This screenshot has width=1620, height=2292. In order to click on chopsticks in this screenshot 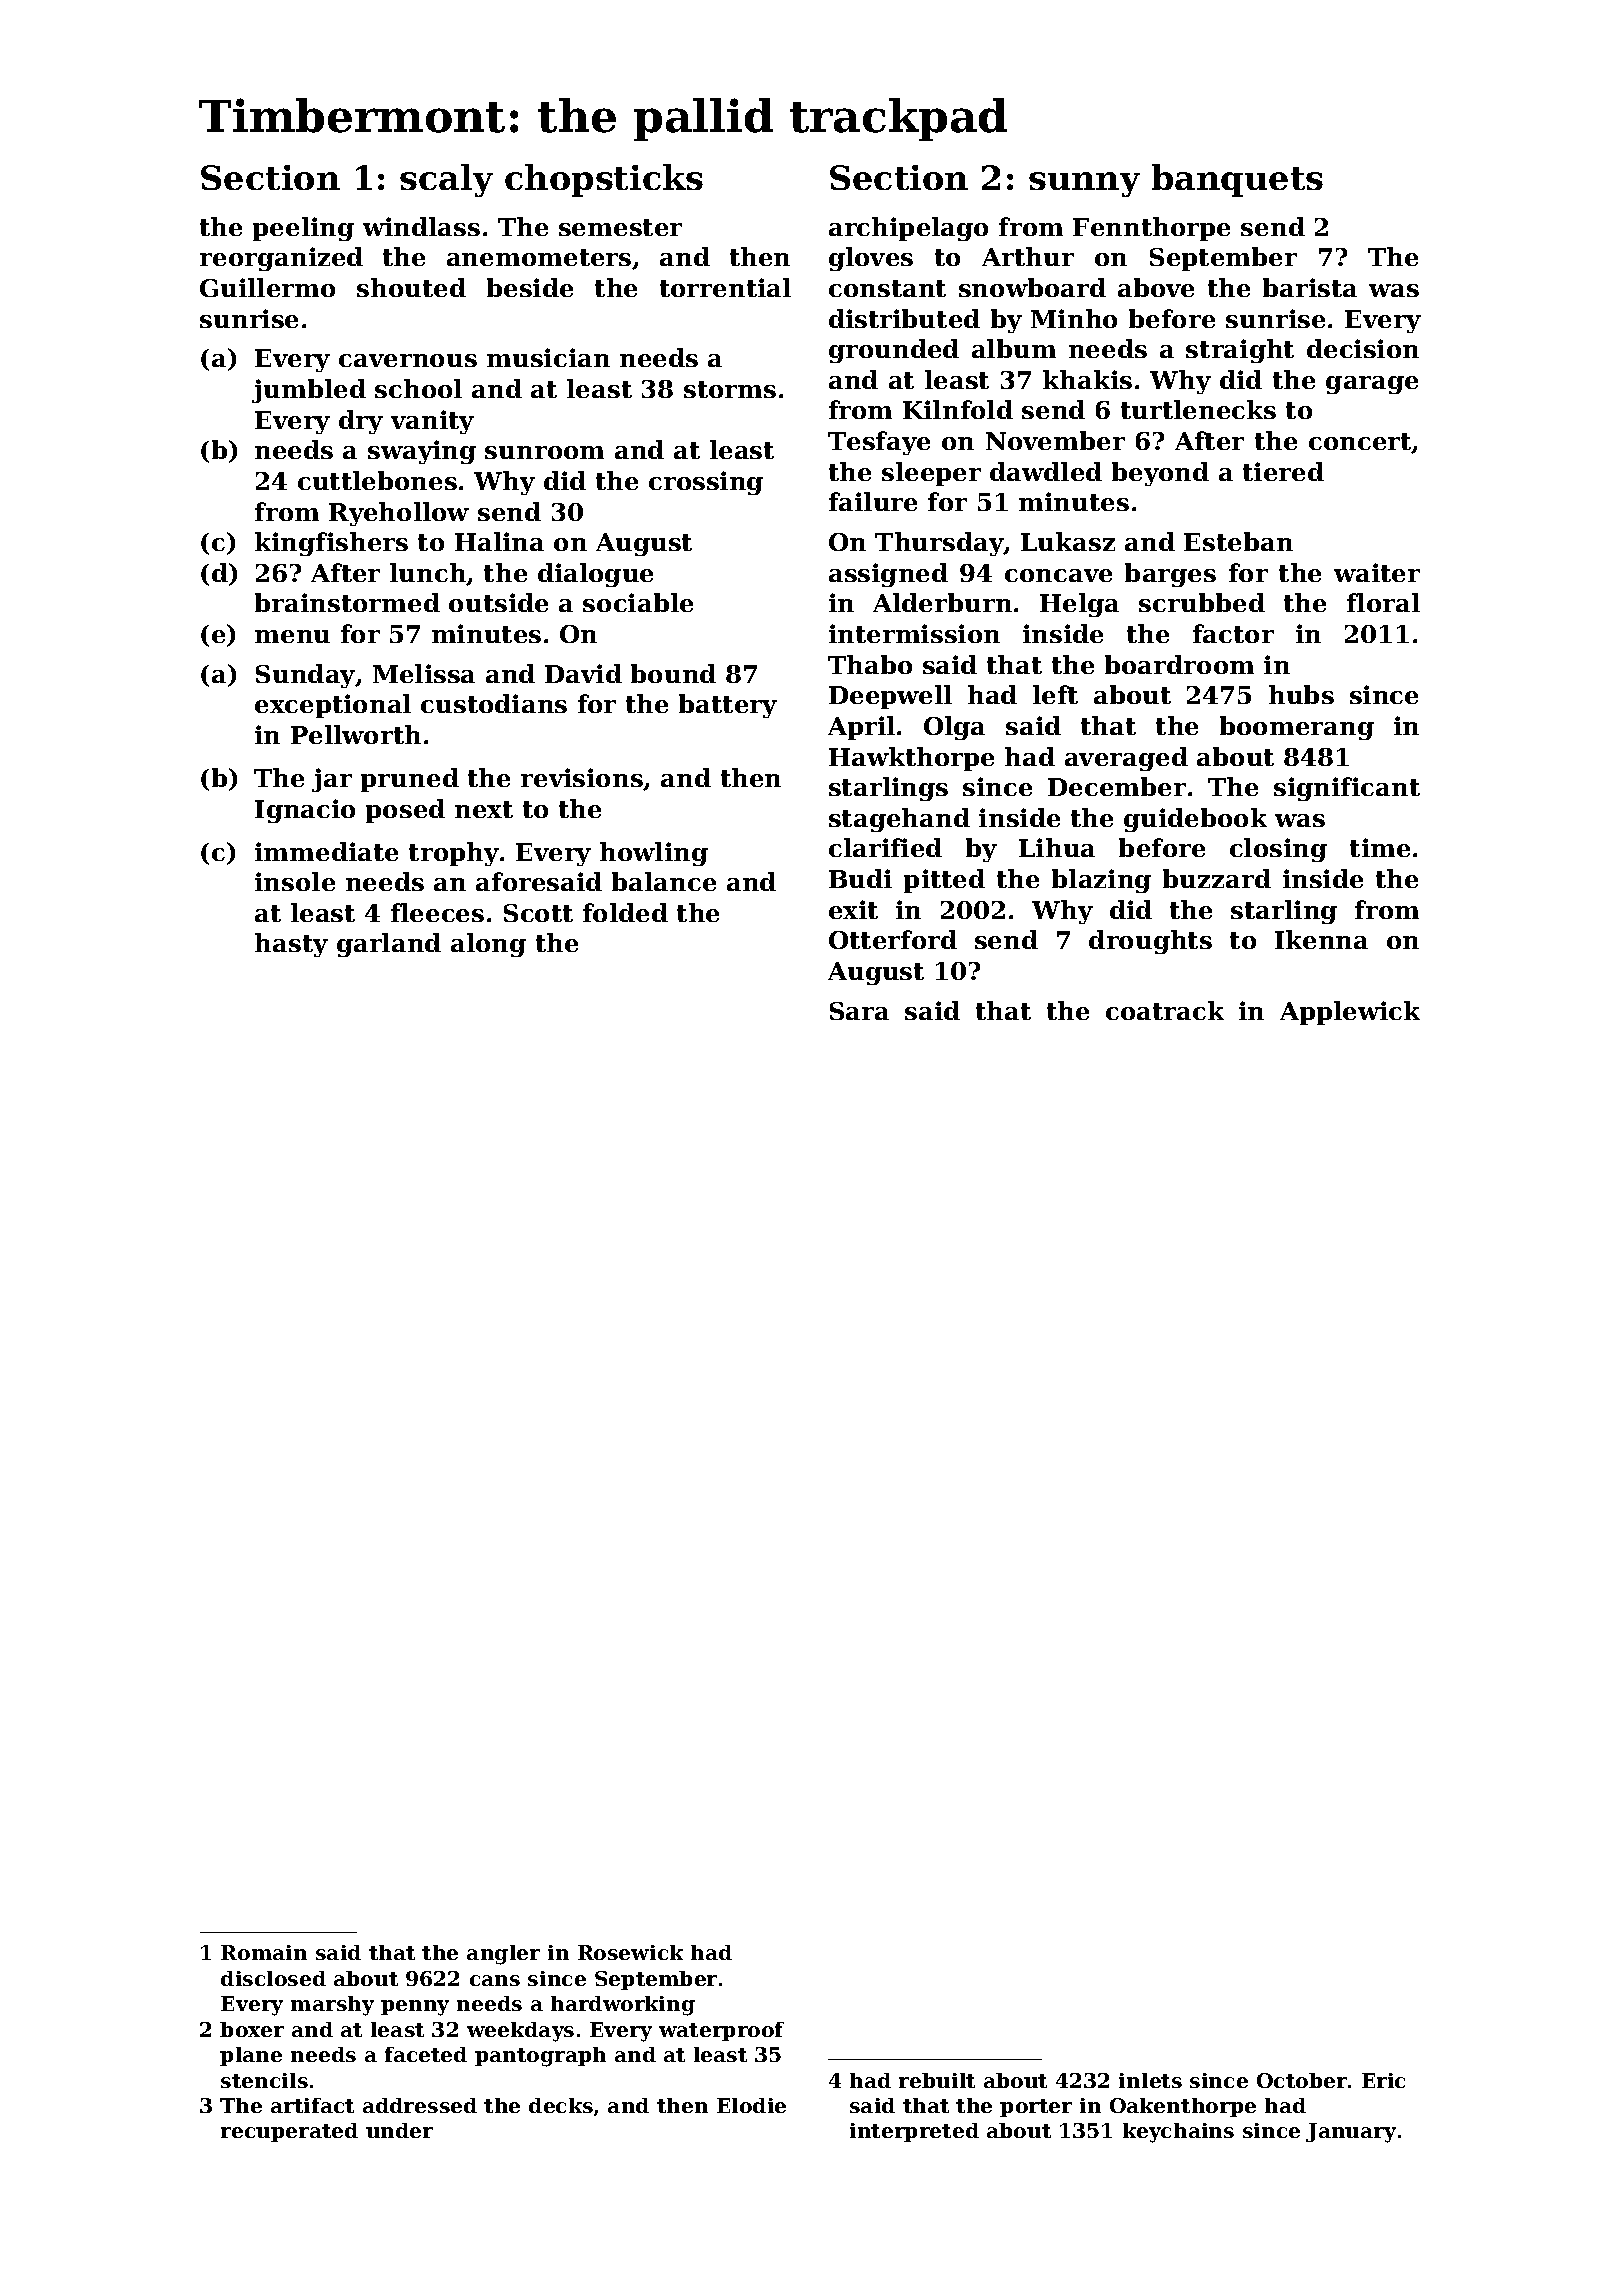, I will do `click(604, 180)`.
